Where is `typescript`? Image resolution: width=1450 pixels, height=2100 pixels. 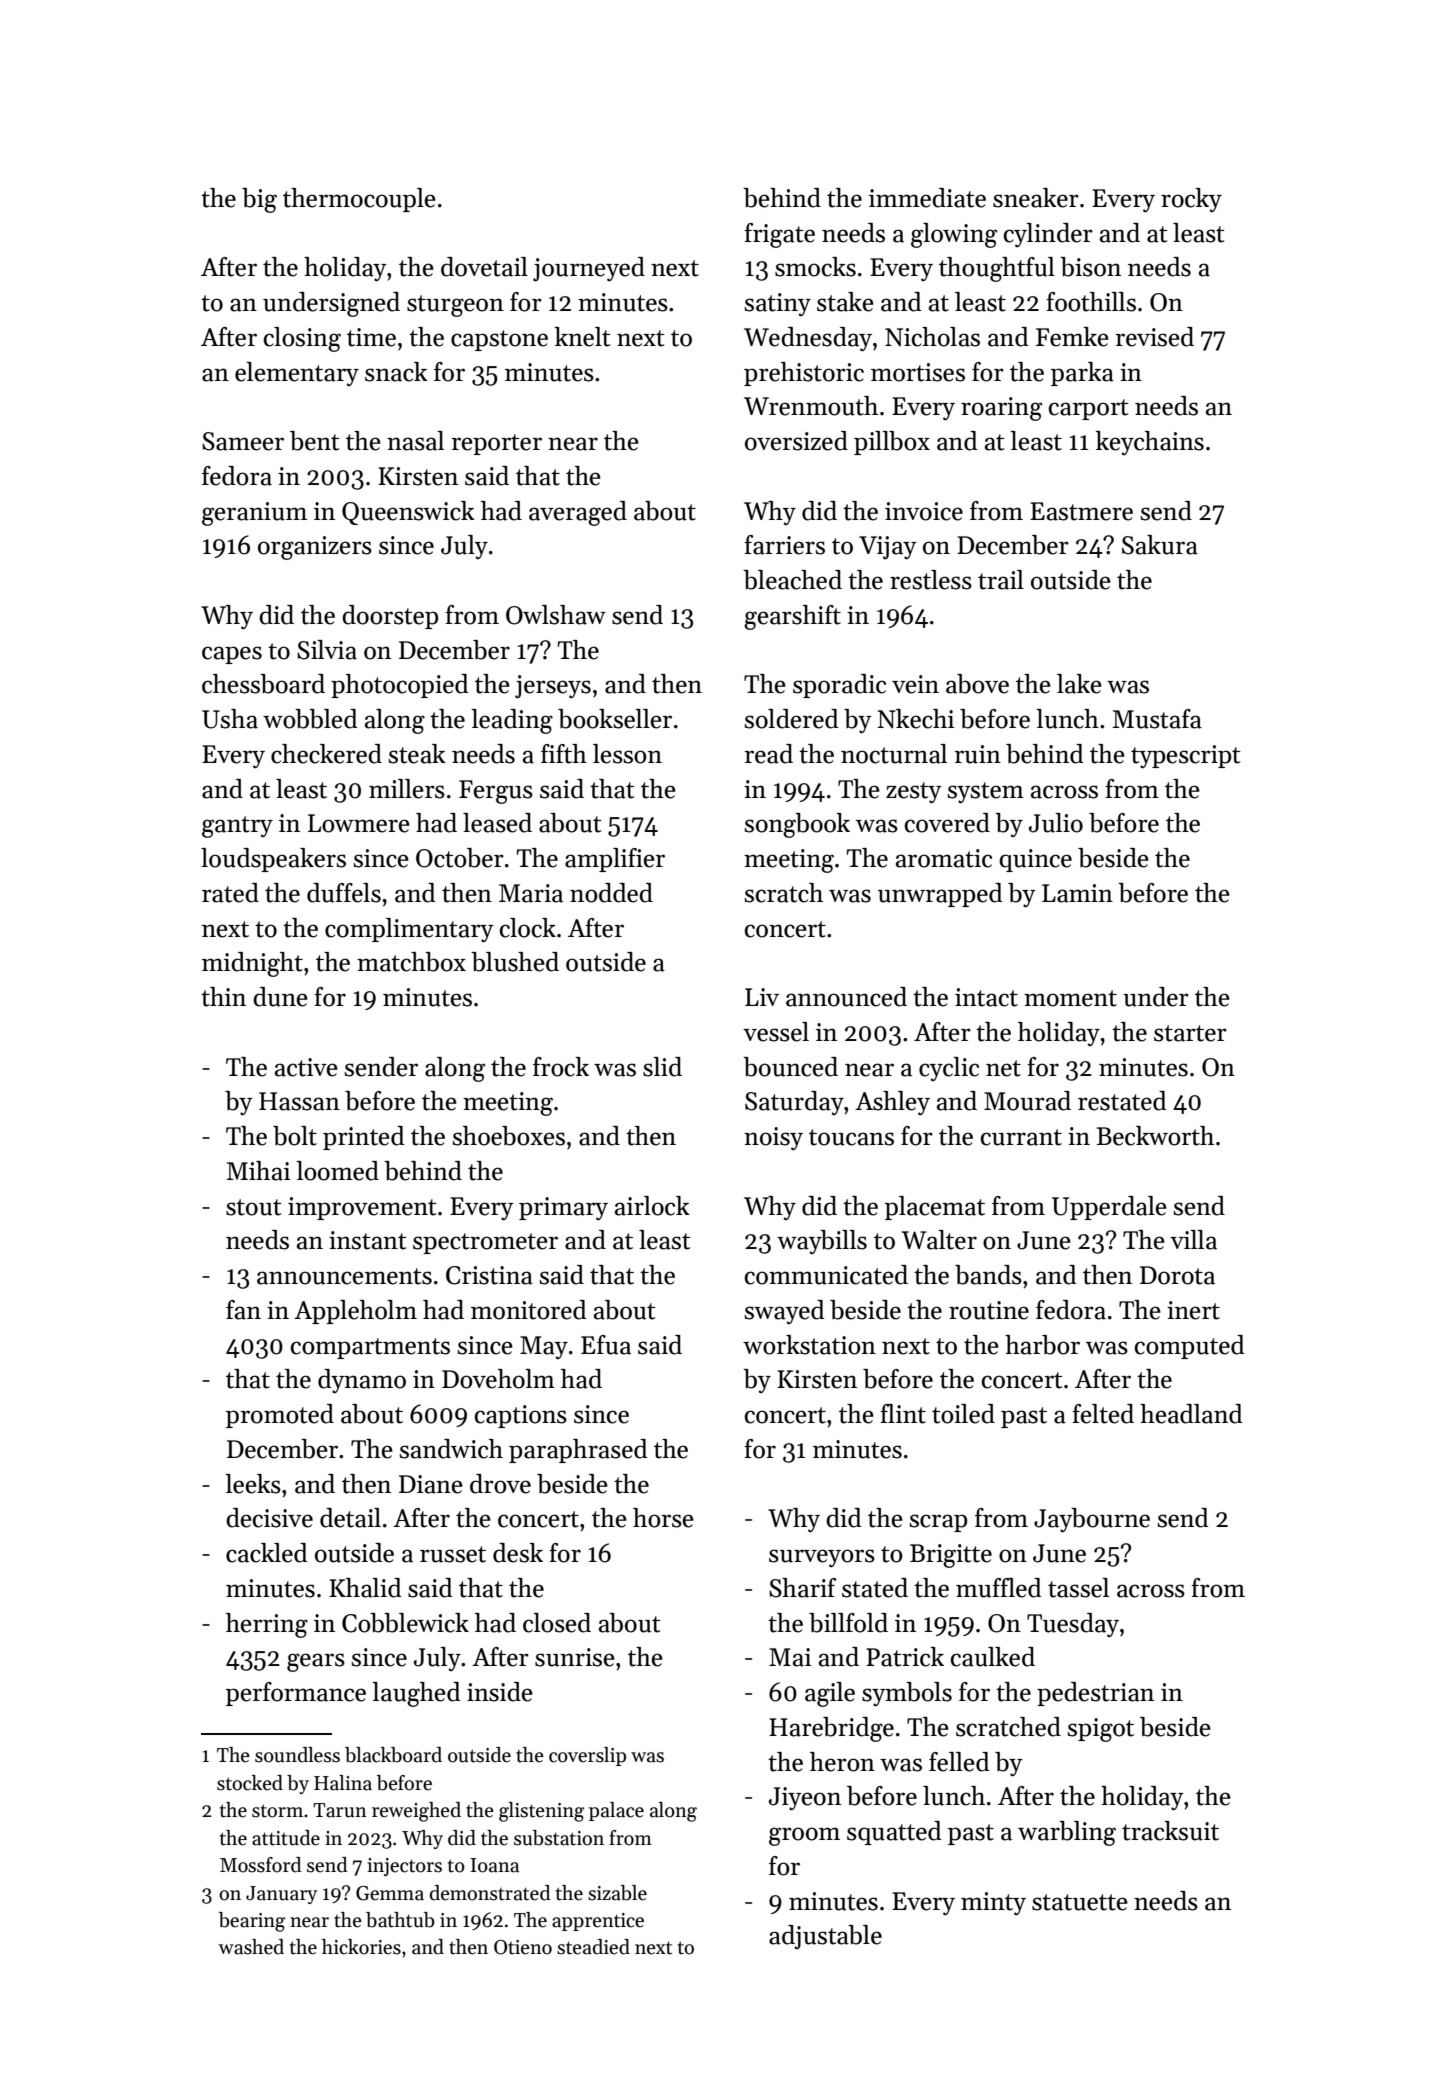
typescript is located at coordinates (1186, 756).
